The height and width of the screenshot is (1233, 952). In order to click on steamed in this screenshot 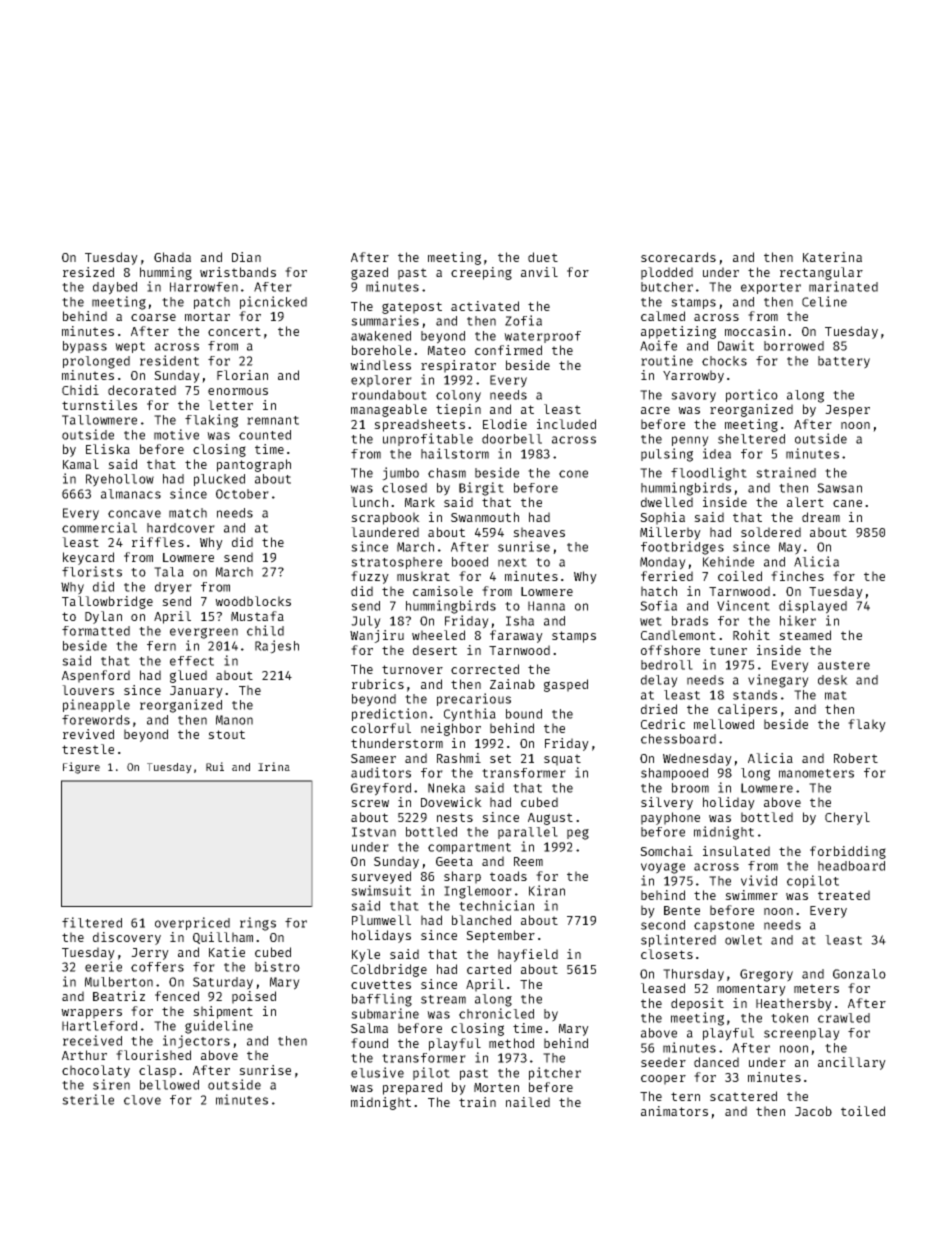, I will do `click(805, 635)`.
